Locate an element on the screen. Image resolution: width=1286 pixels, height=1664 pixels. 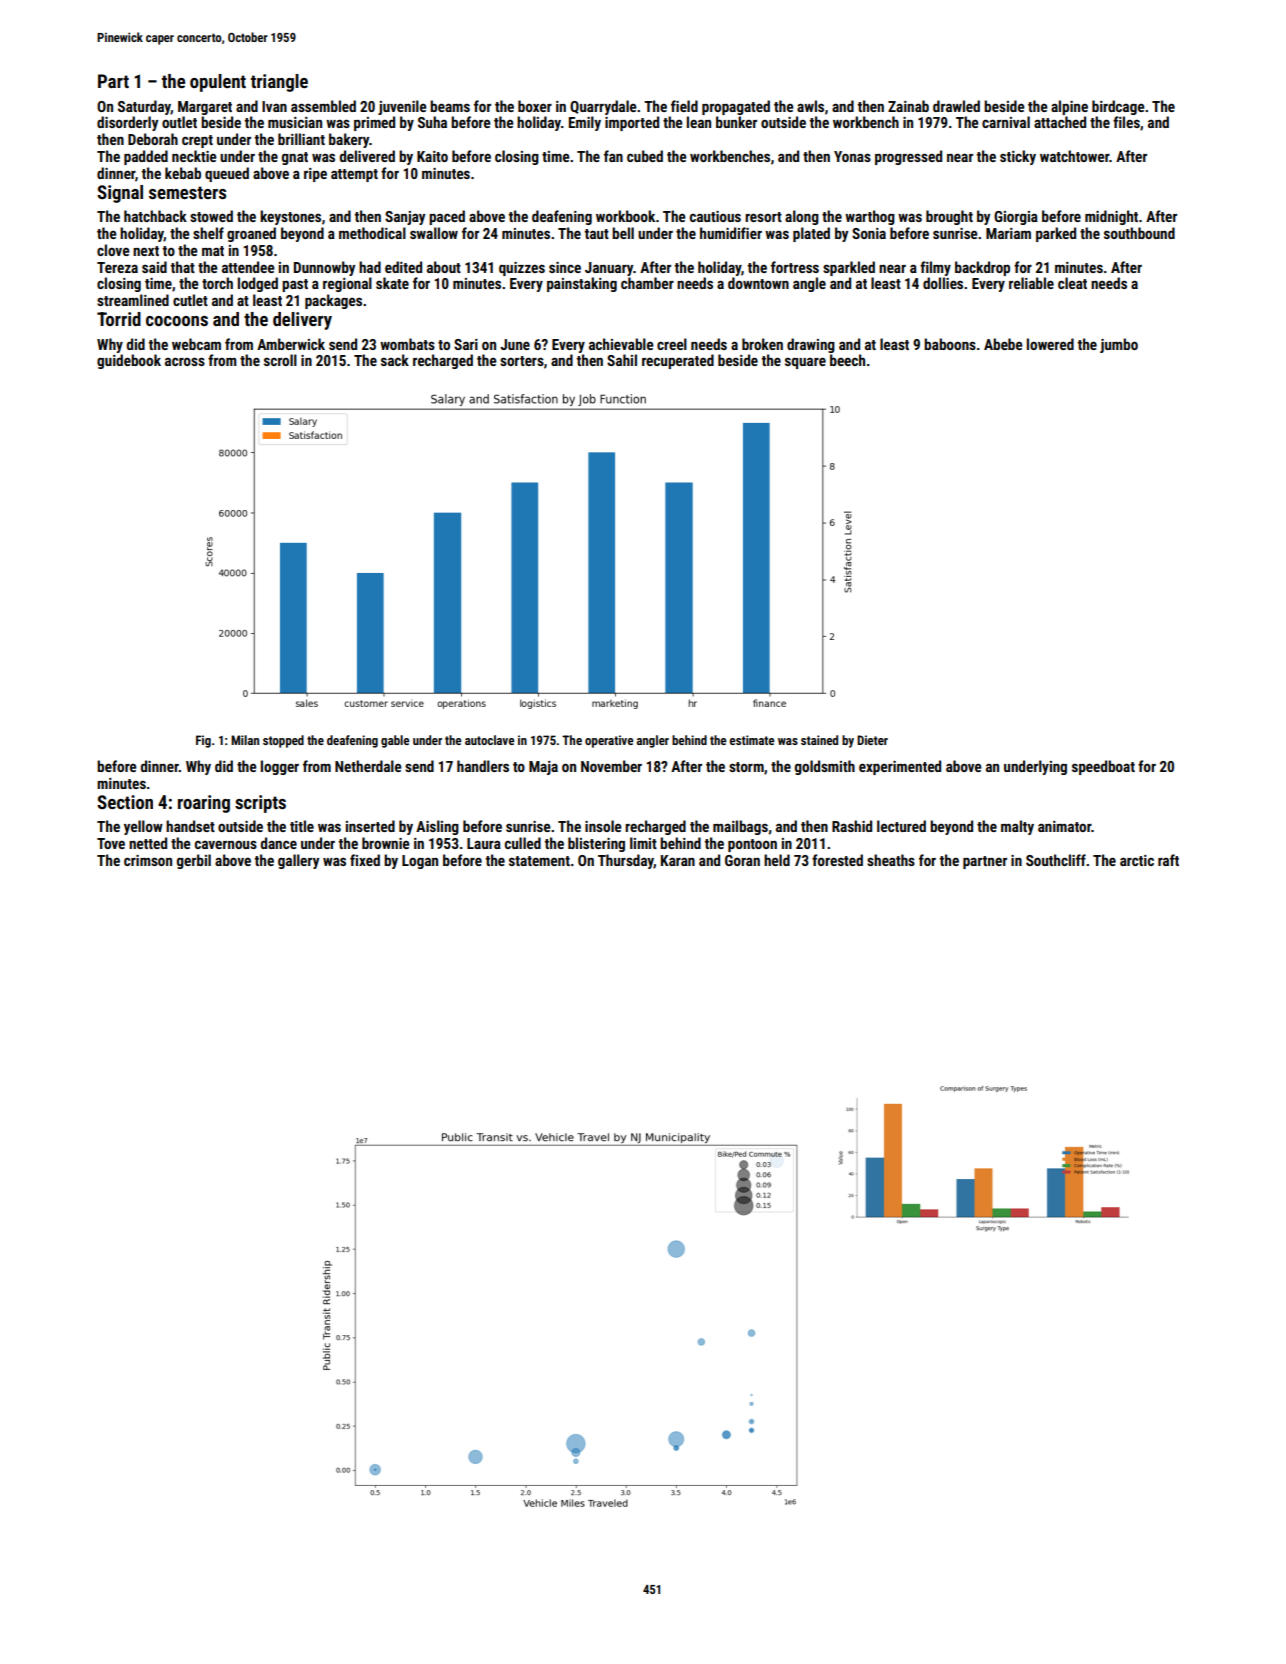
midnight is located at coordinates (1111, 217).
